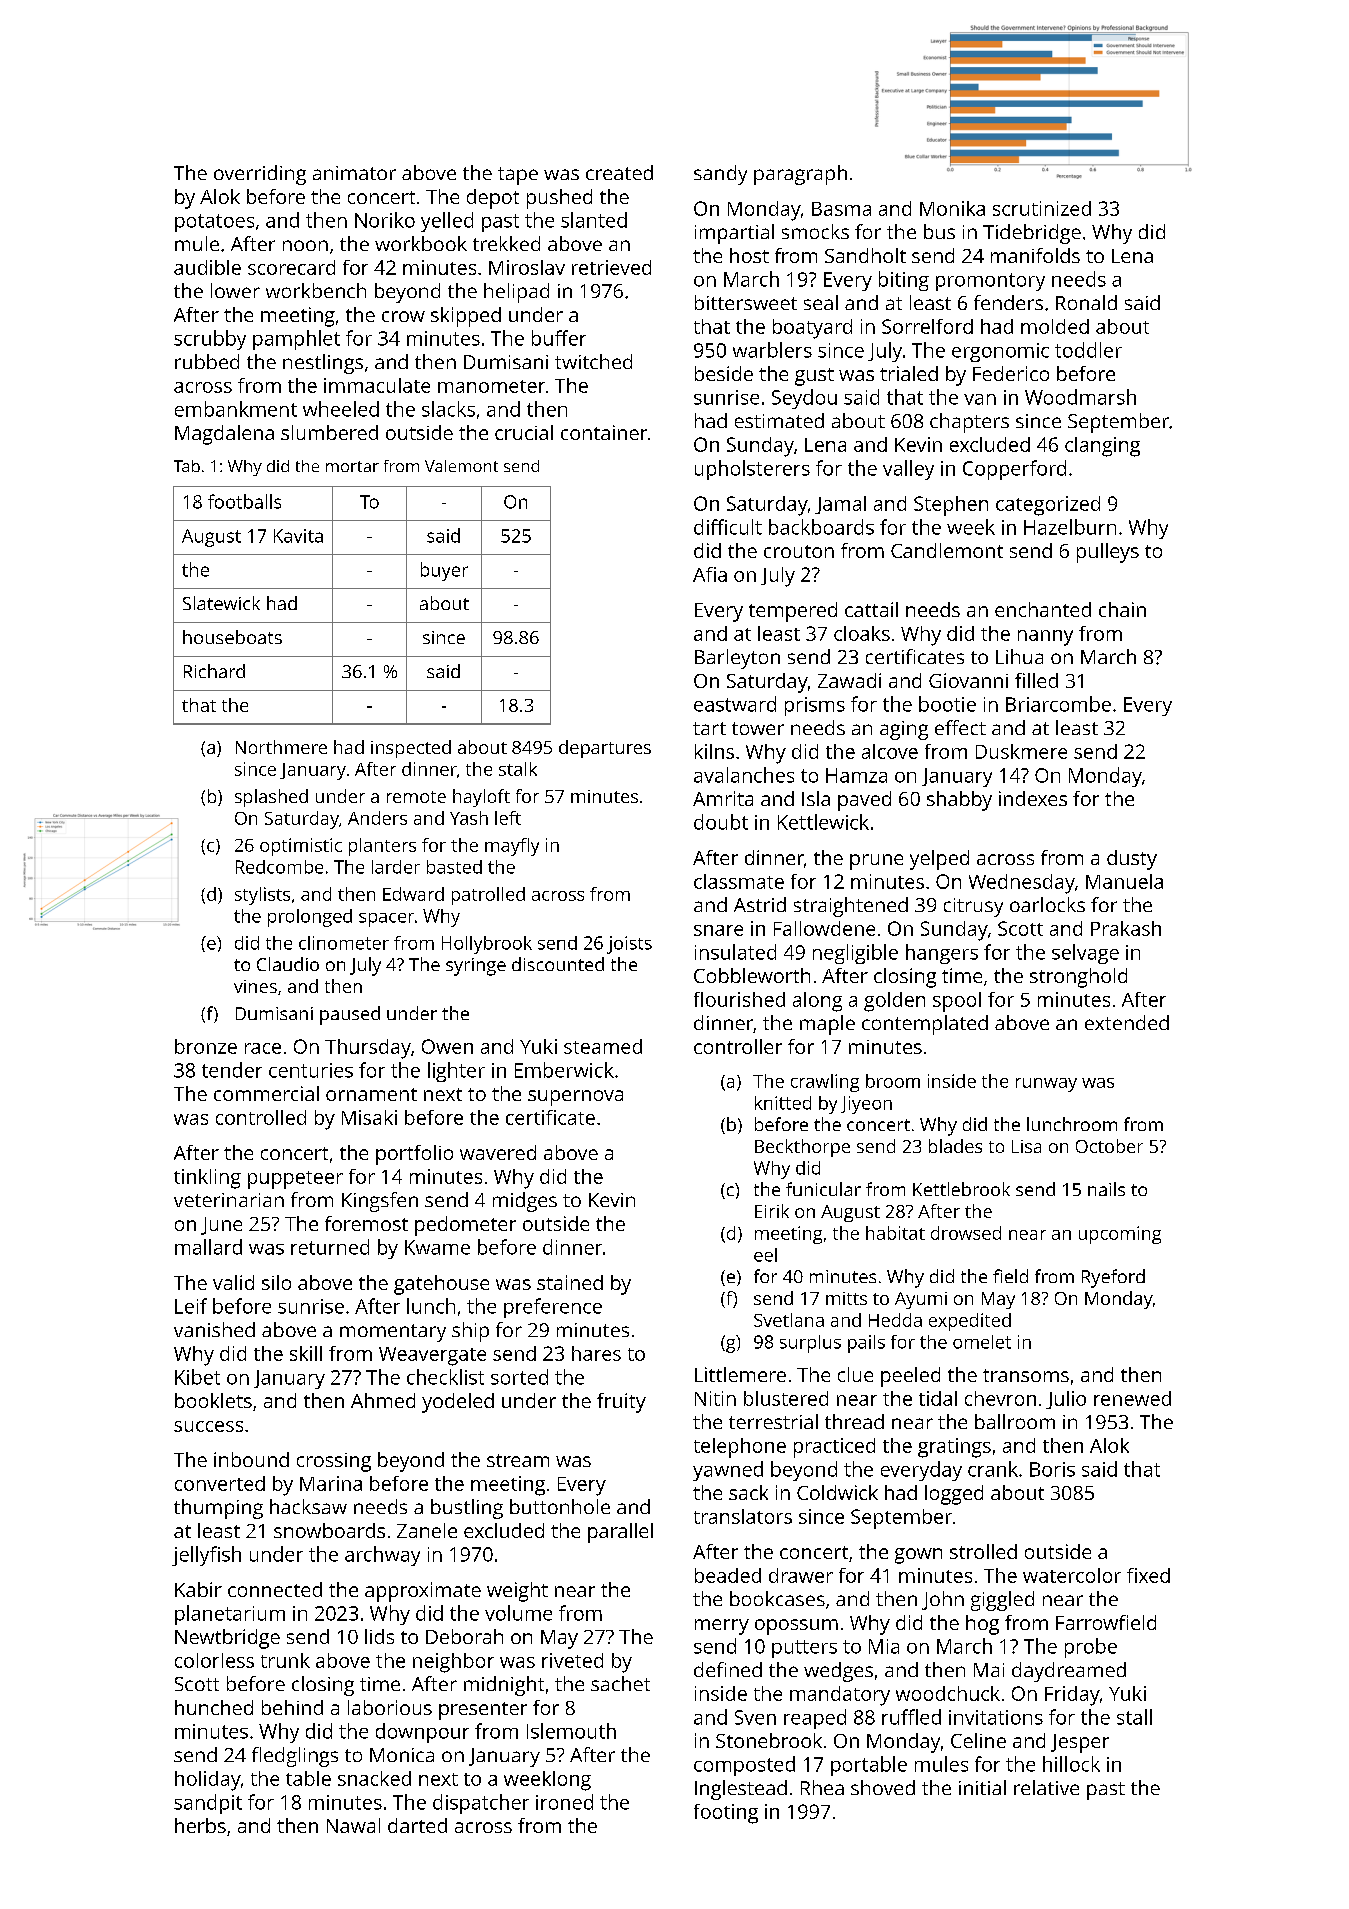 This screenshot has height=1909, width=1349. I want to click on controlled, so click(261, 1117).
